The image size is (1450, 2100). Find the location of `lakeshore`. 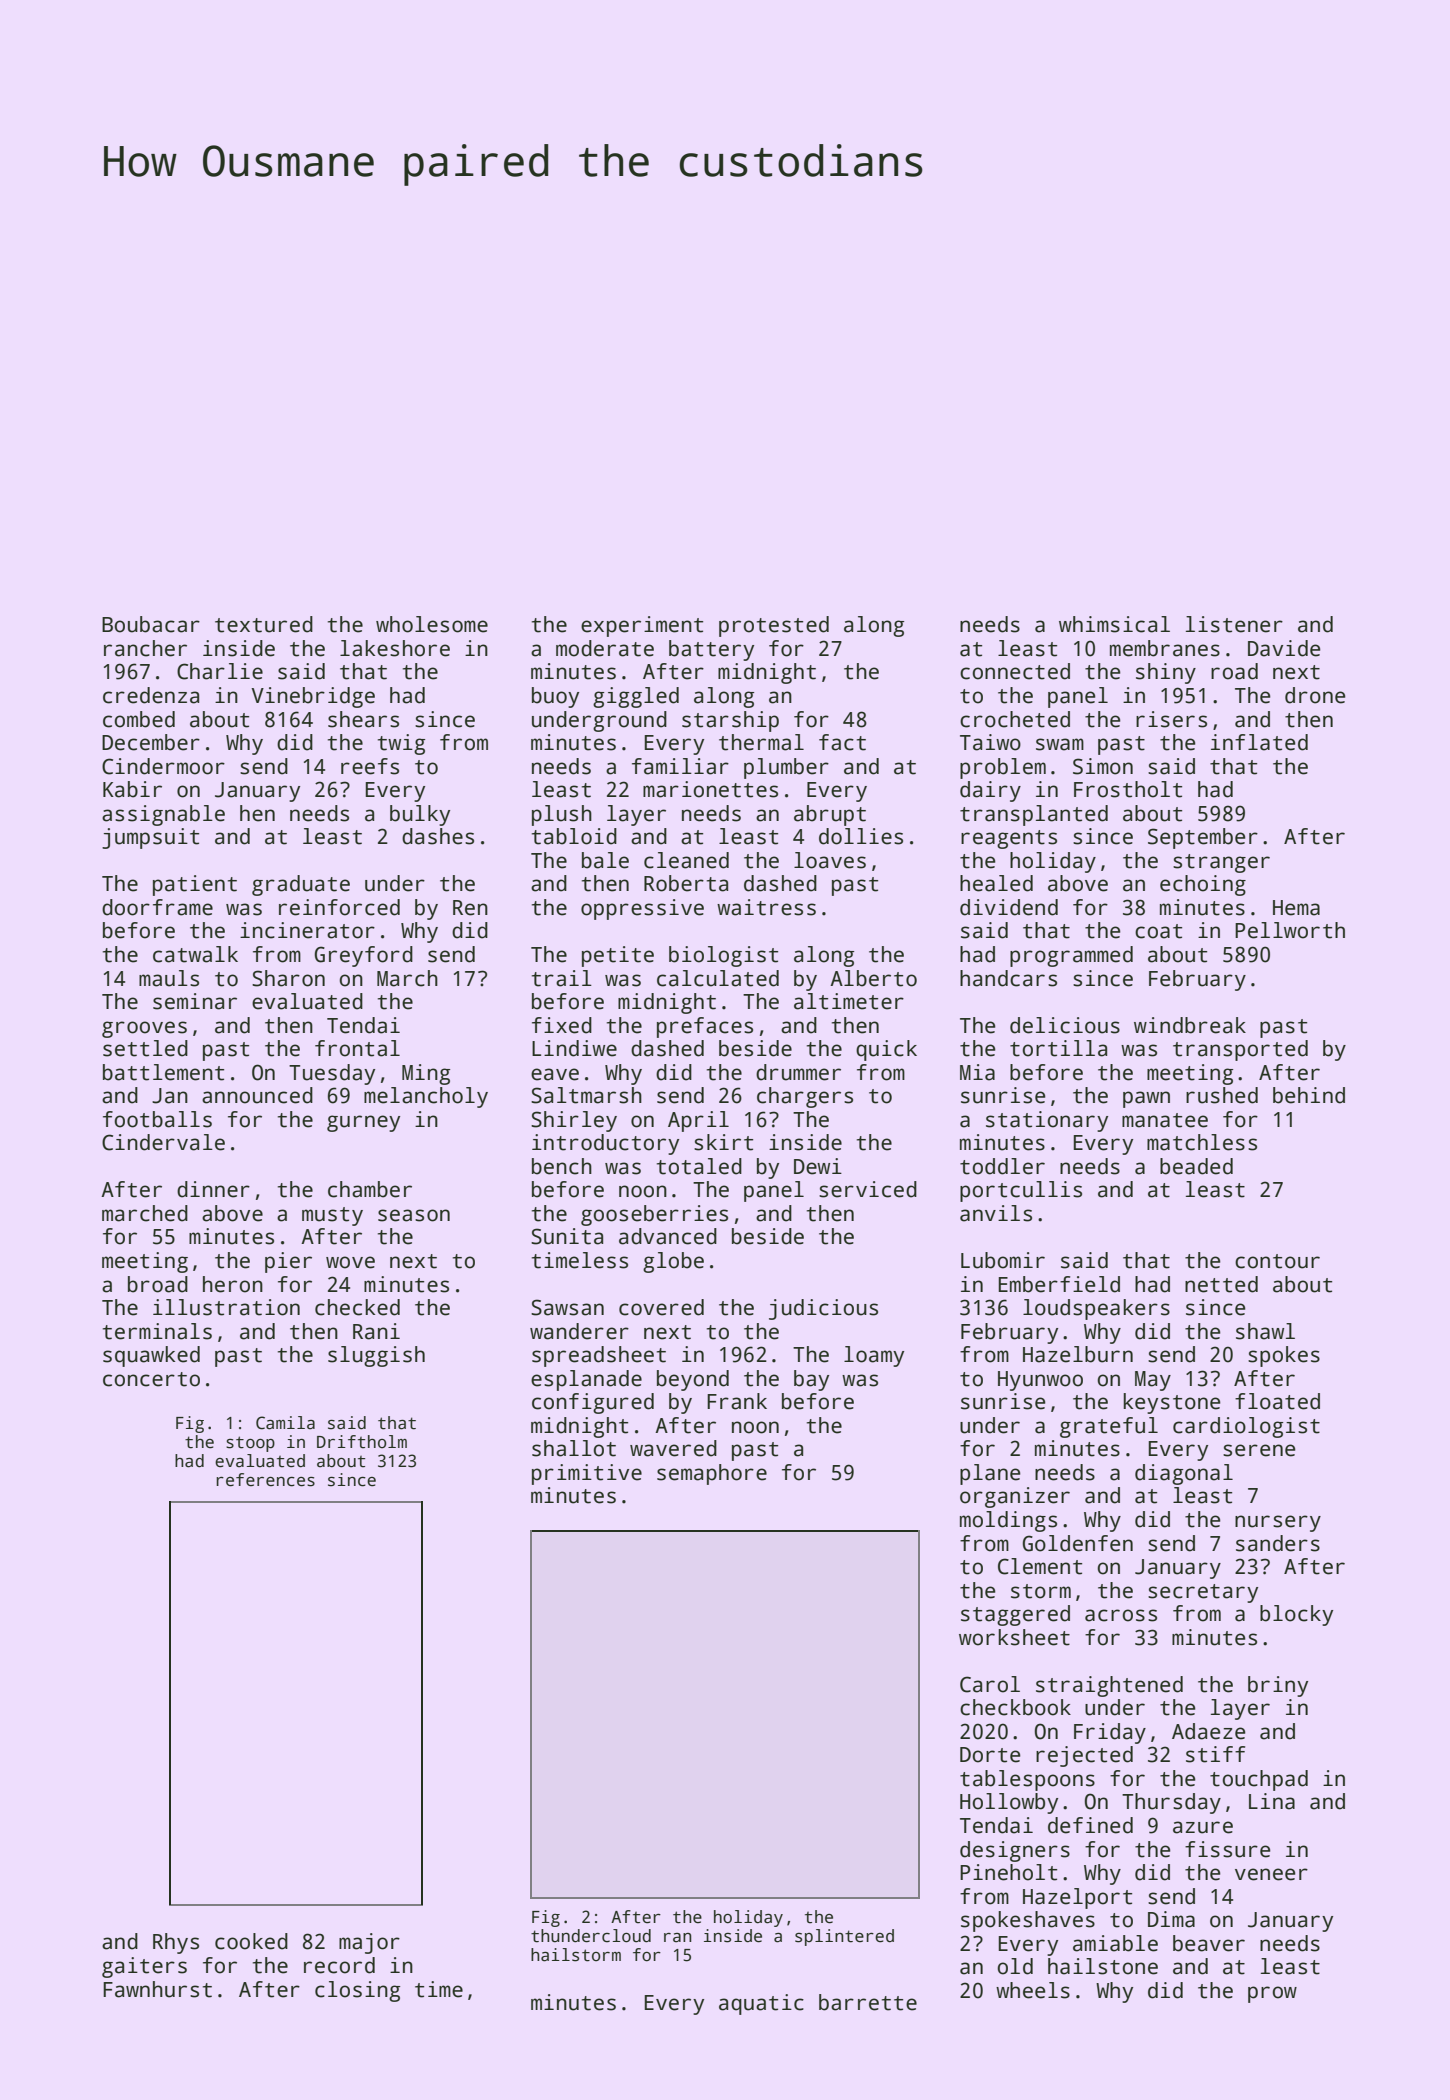

lakeshore is located at coordinates (395, 648).
